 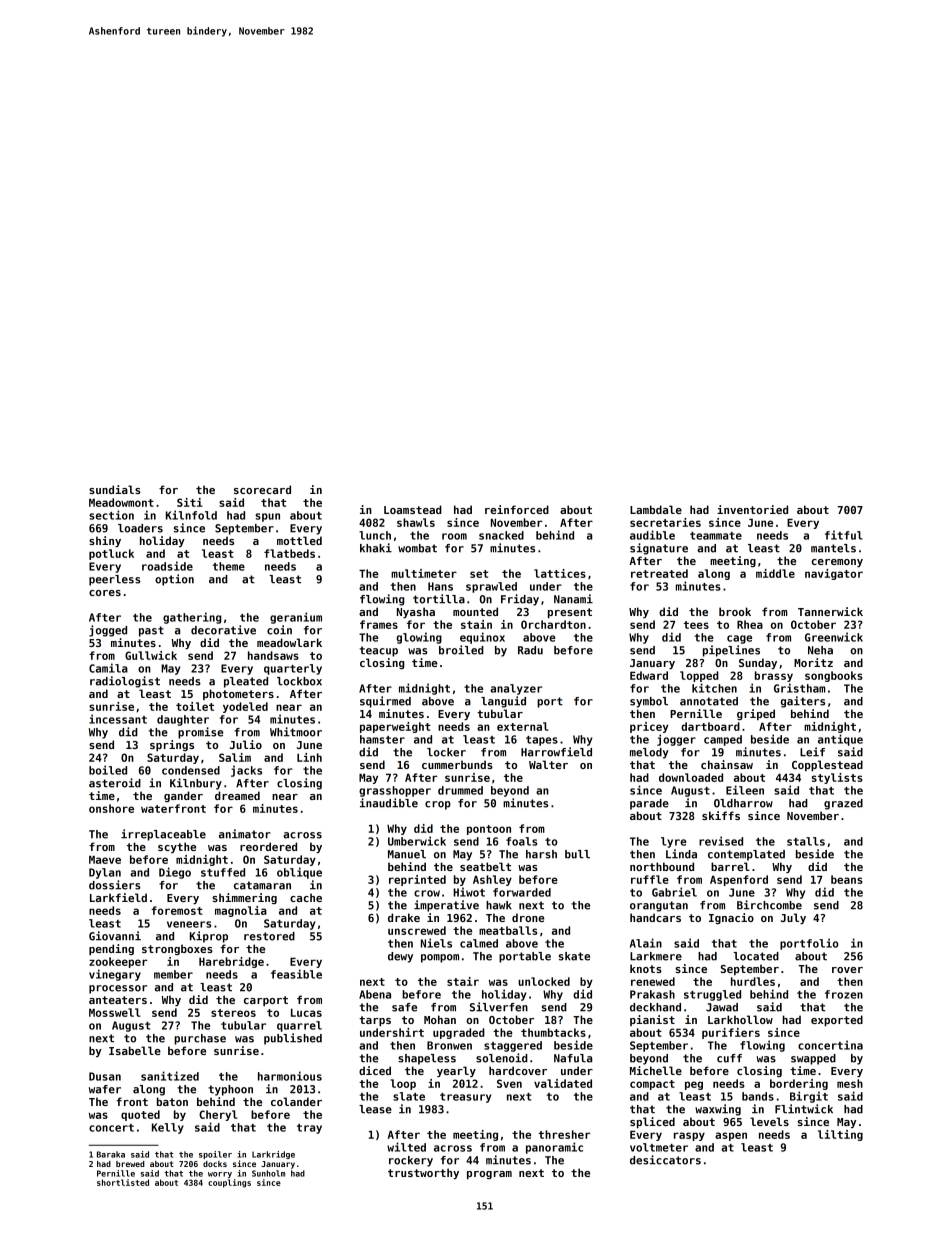 What do you see at coordinates (840, 740) in the screenshot?
I see `antique` at bounding box center [840, 740].
